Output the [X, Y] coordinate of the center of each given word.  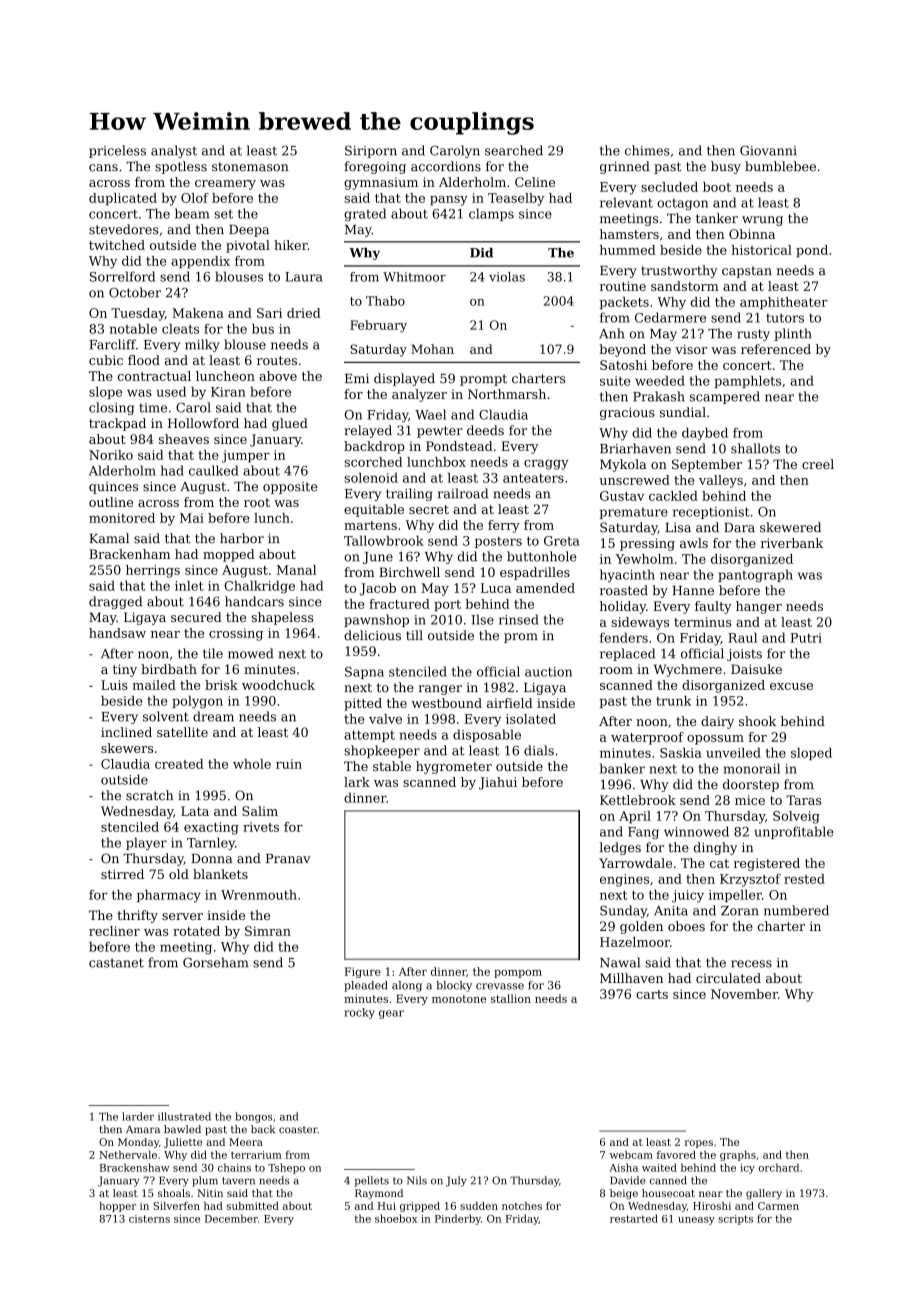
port [447, 606]
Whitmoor [414, 277]
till [414, 635]
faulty [713, 607]
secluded [669, 187]
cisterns [149, 1219]
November [744, 994]
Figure [363, 972]
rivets [261, 827]
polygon [197, 702]
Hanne [693, 591]
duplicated [123, 199]
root [257, 502]
